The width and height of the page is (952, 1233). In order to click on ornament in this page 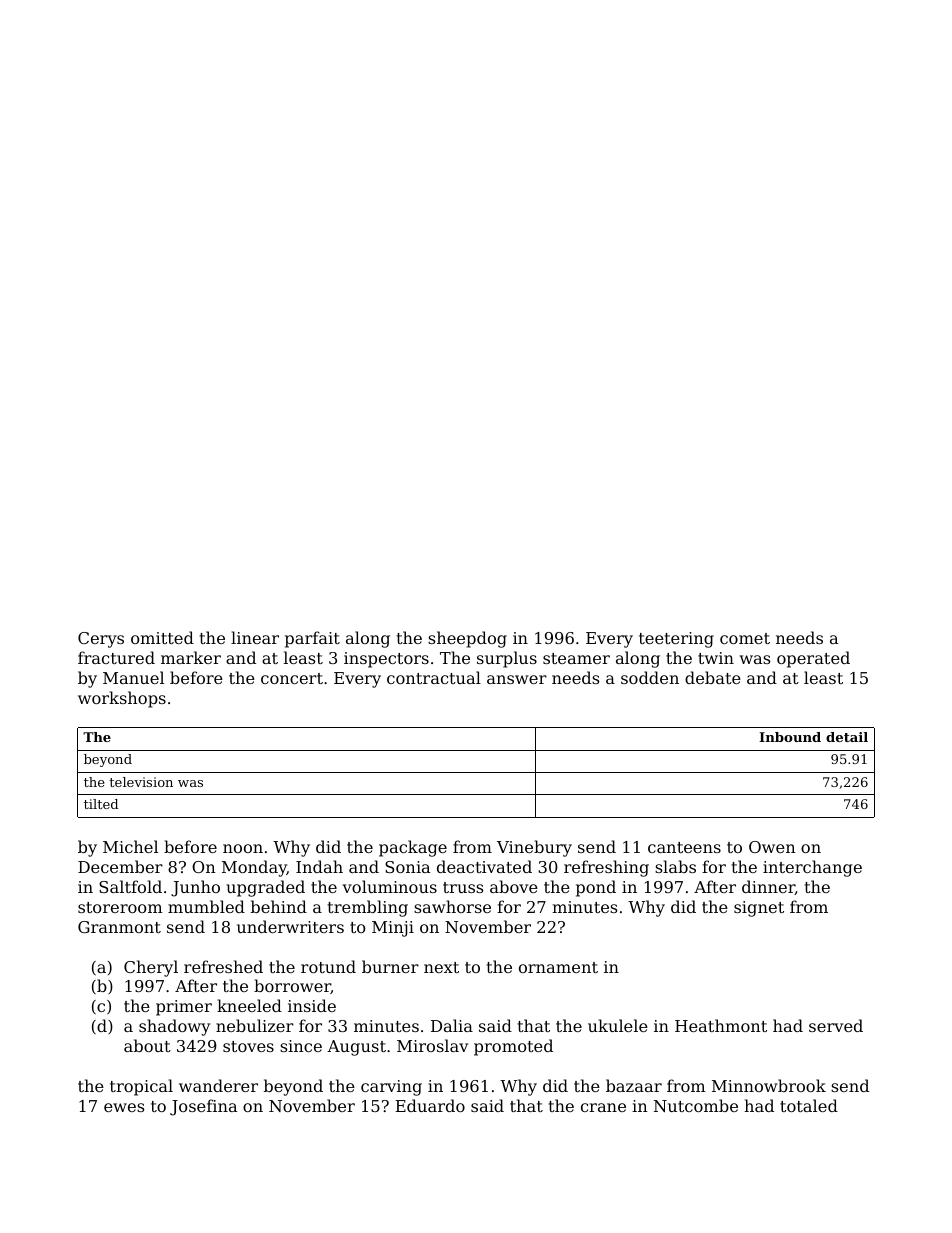, I will do `click(558, 967)`.
